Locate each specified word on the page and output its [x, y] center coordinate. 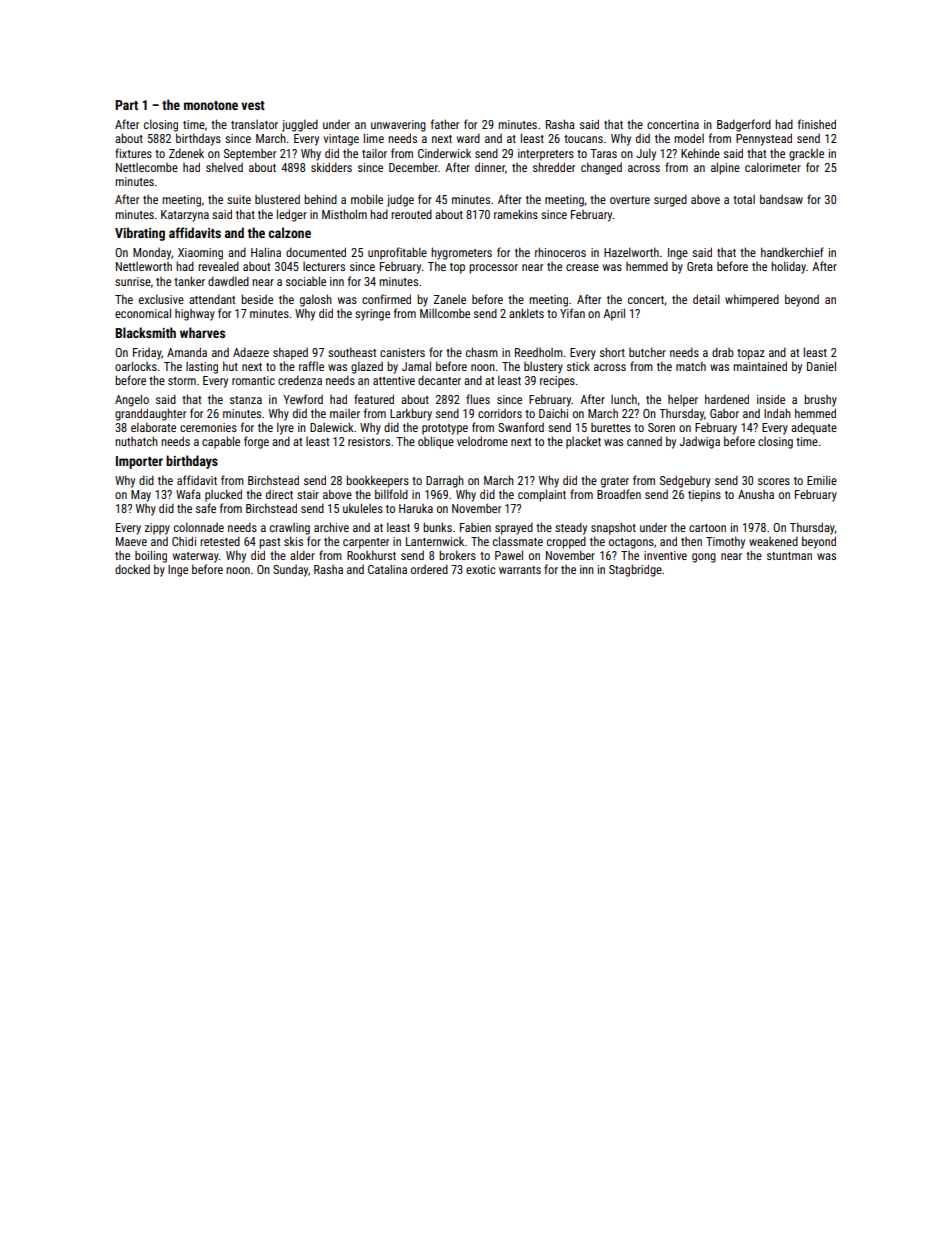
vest [253, 105]
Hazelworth [631, 252]
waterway [196, 557]
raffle [311, 366]
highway [195, 315]
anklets [526, 313]
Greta [700, 266]
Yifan [572, 313]
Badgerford [744, 125]
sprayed [514, 528]
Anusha [756, 494]
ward [468, 138]
